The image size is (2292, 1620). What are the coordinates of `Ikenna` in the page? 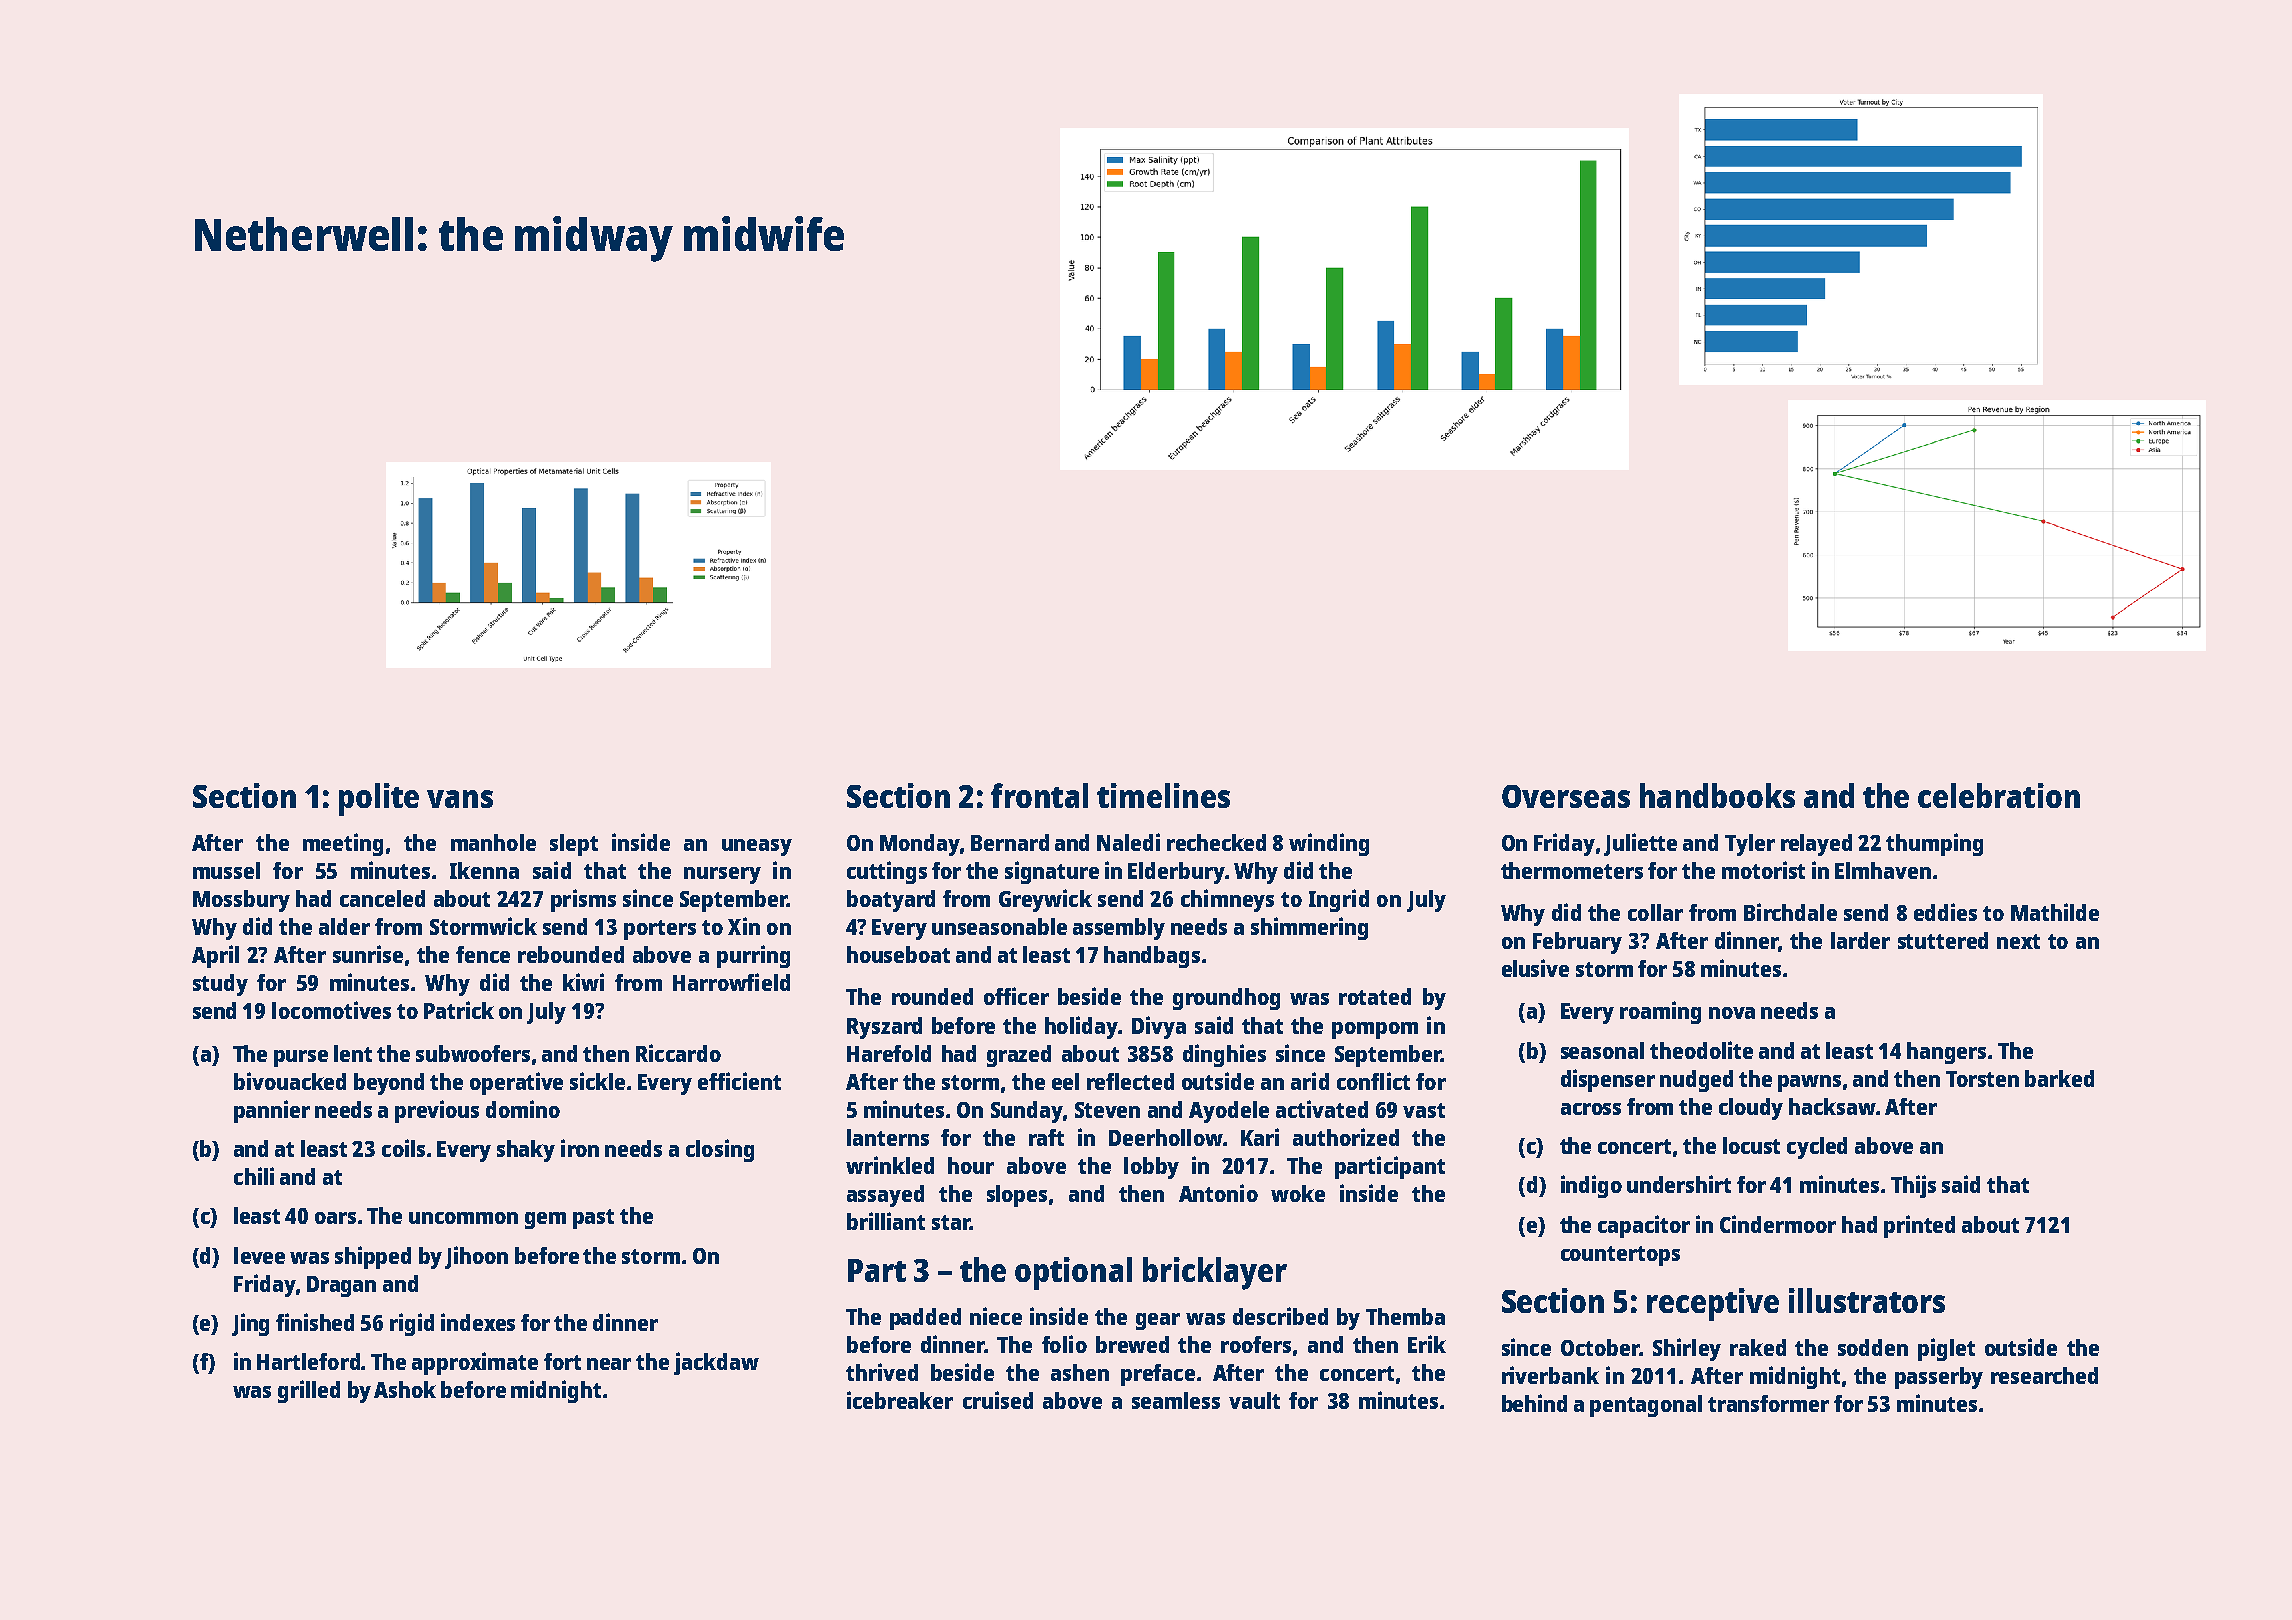 It's located at (484, 870).
